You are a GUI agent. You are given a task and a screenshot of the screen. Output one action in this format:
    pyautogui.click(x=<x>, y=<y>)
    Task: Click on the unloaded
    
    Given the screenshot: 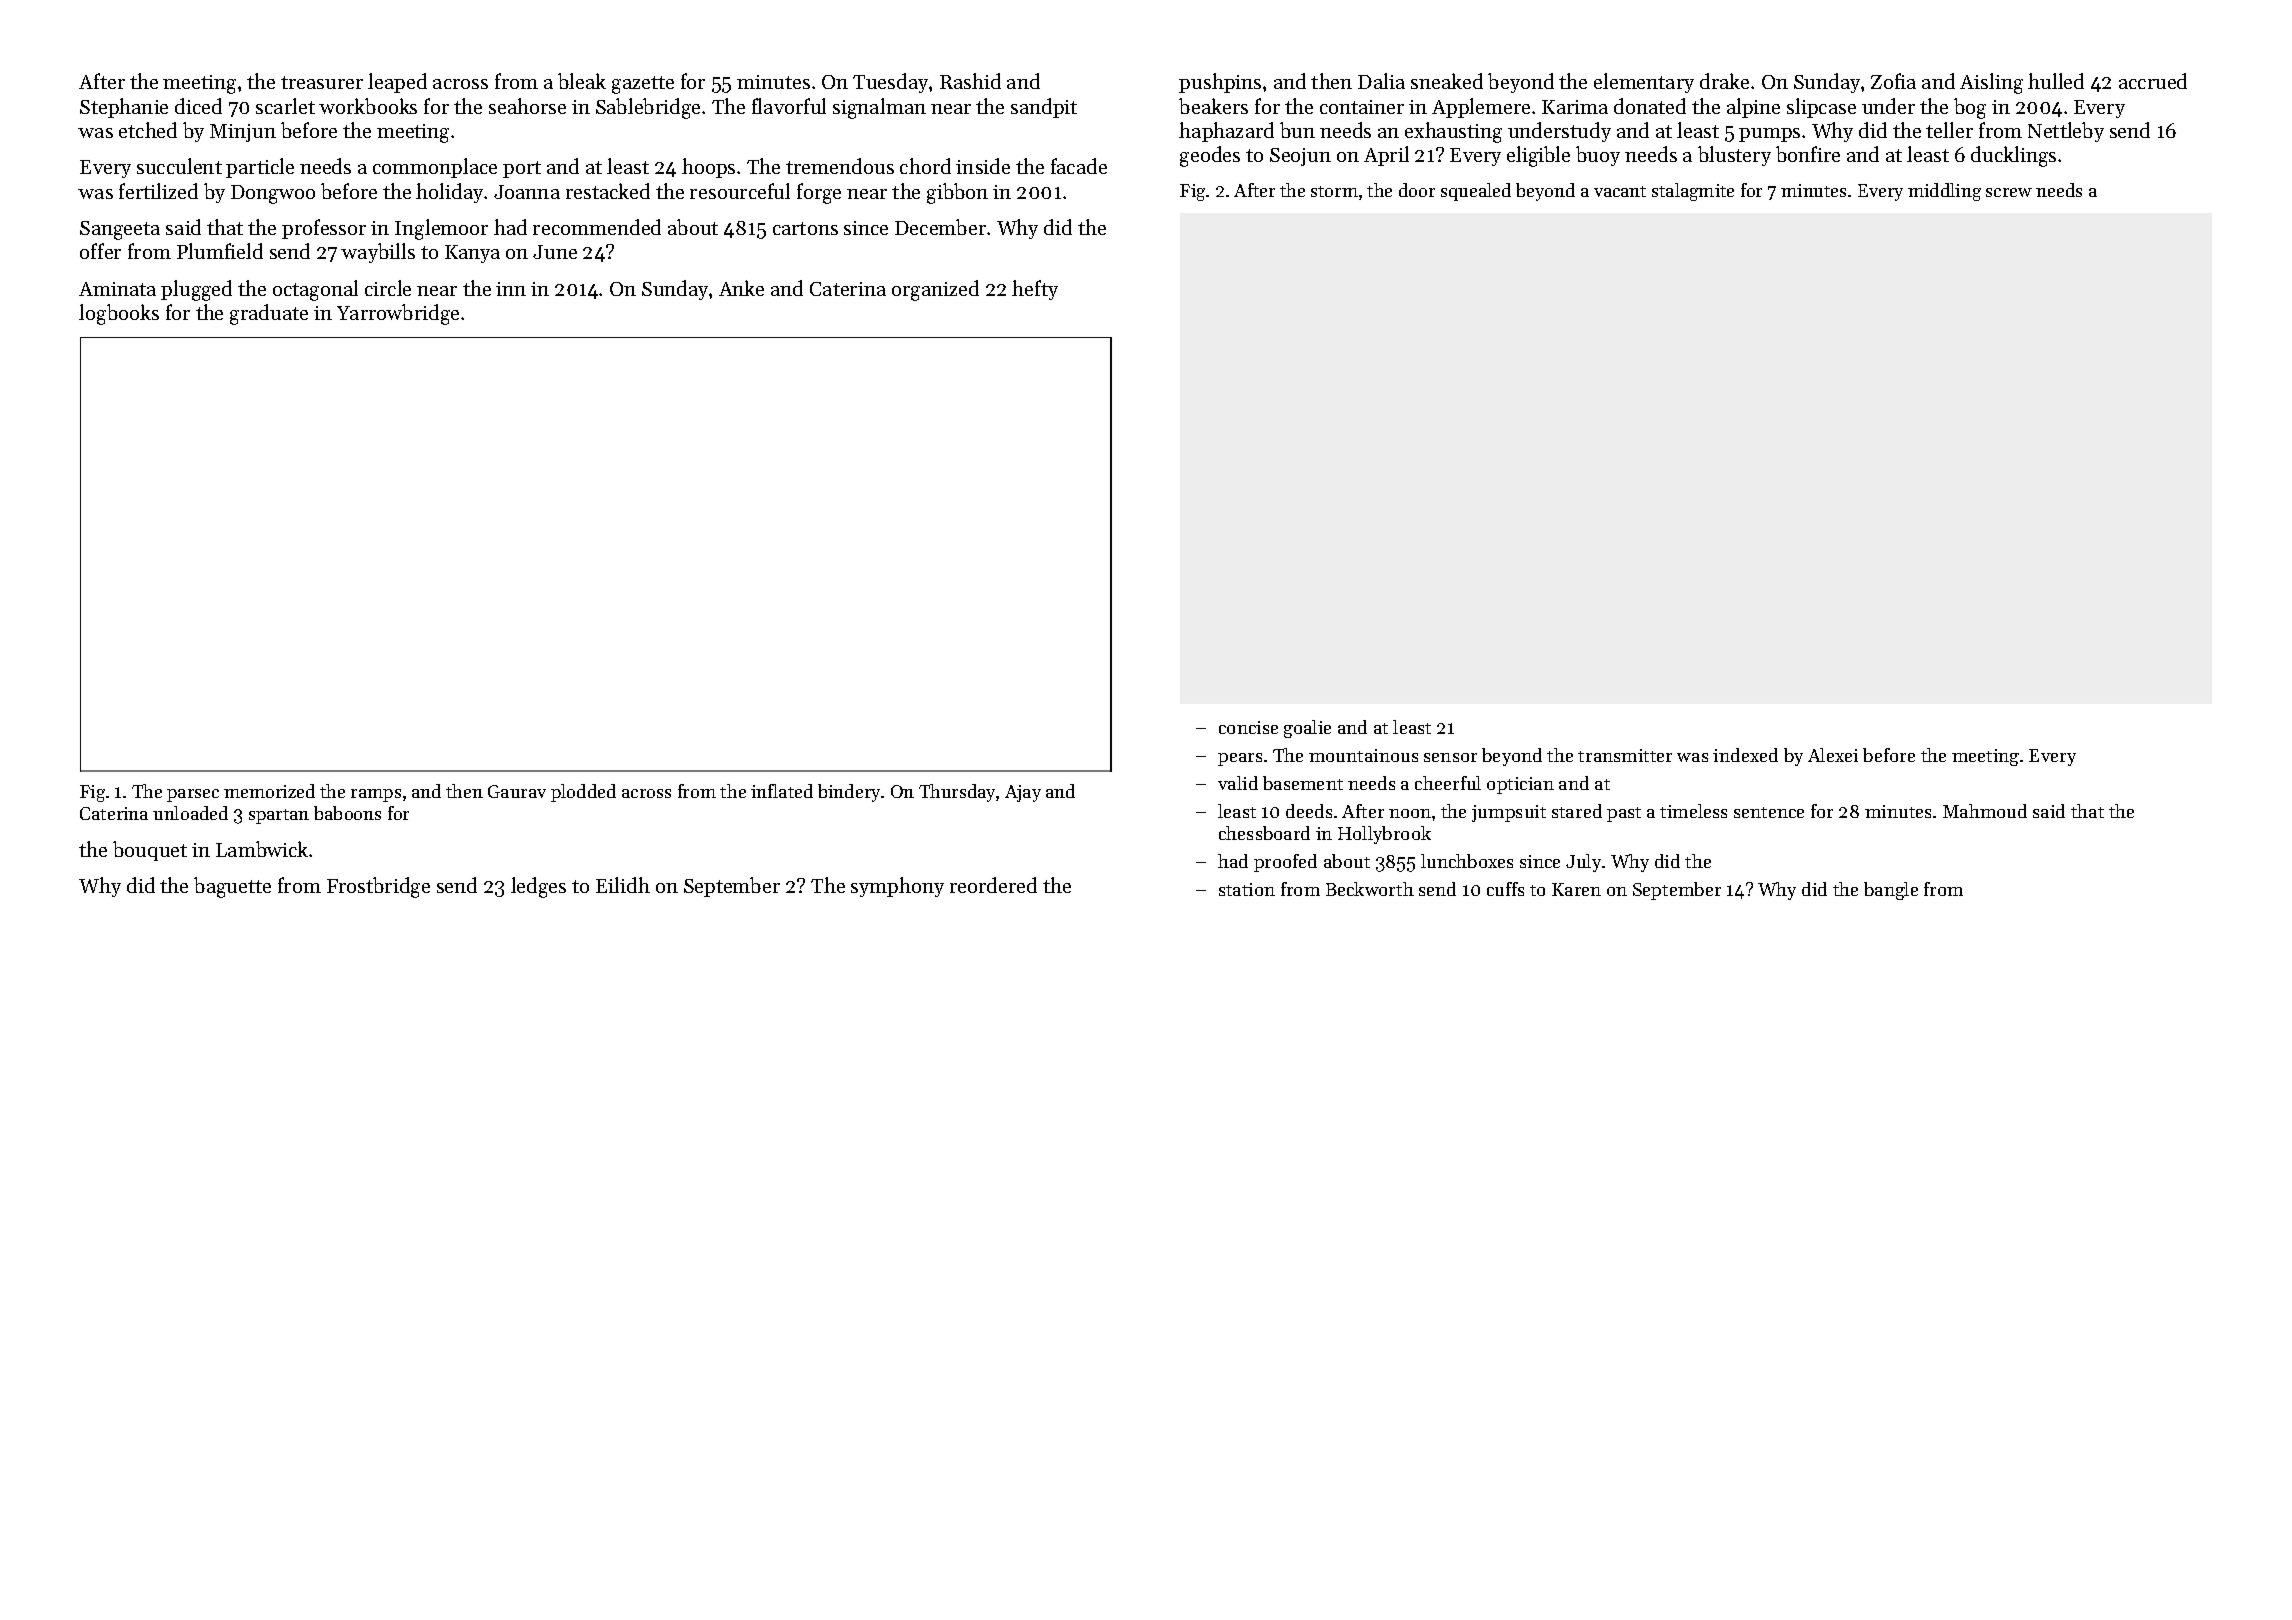 What is the action you would take?
    pyautogui.click(x=190, y=813)
